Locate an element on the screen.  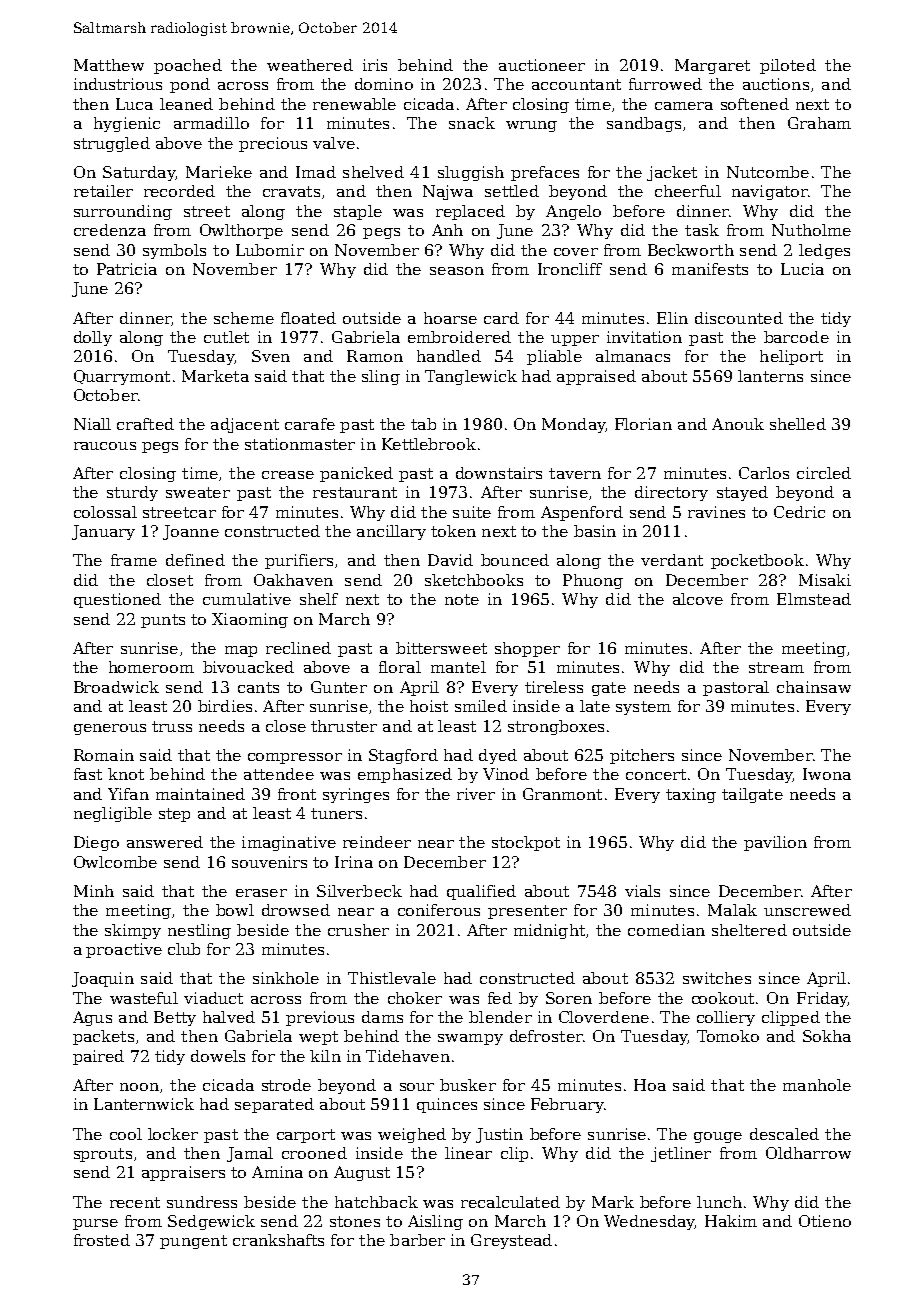
Graham is located at coordinates (819, 123).
